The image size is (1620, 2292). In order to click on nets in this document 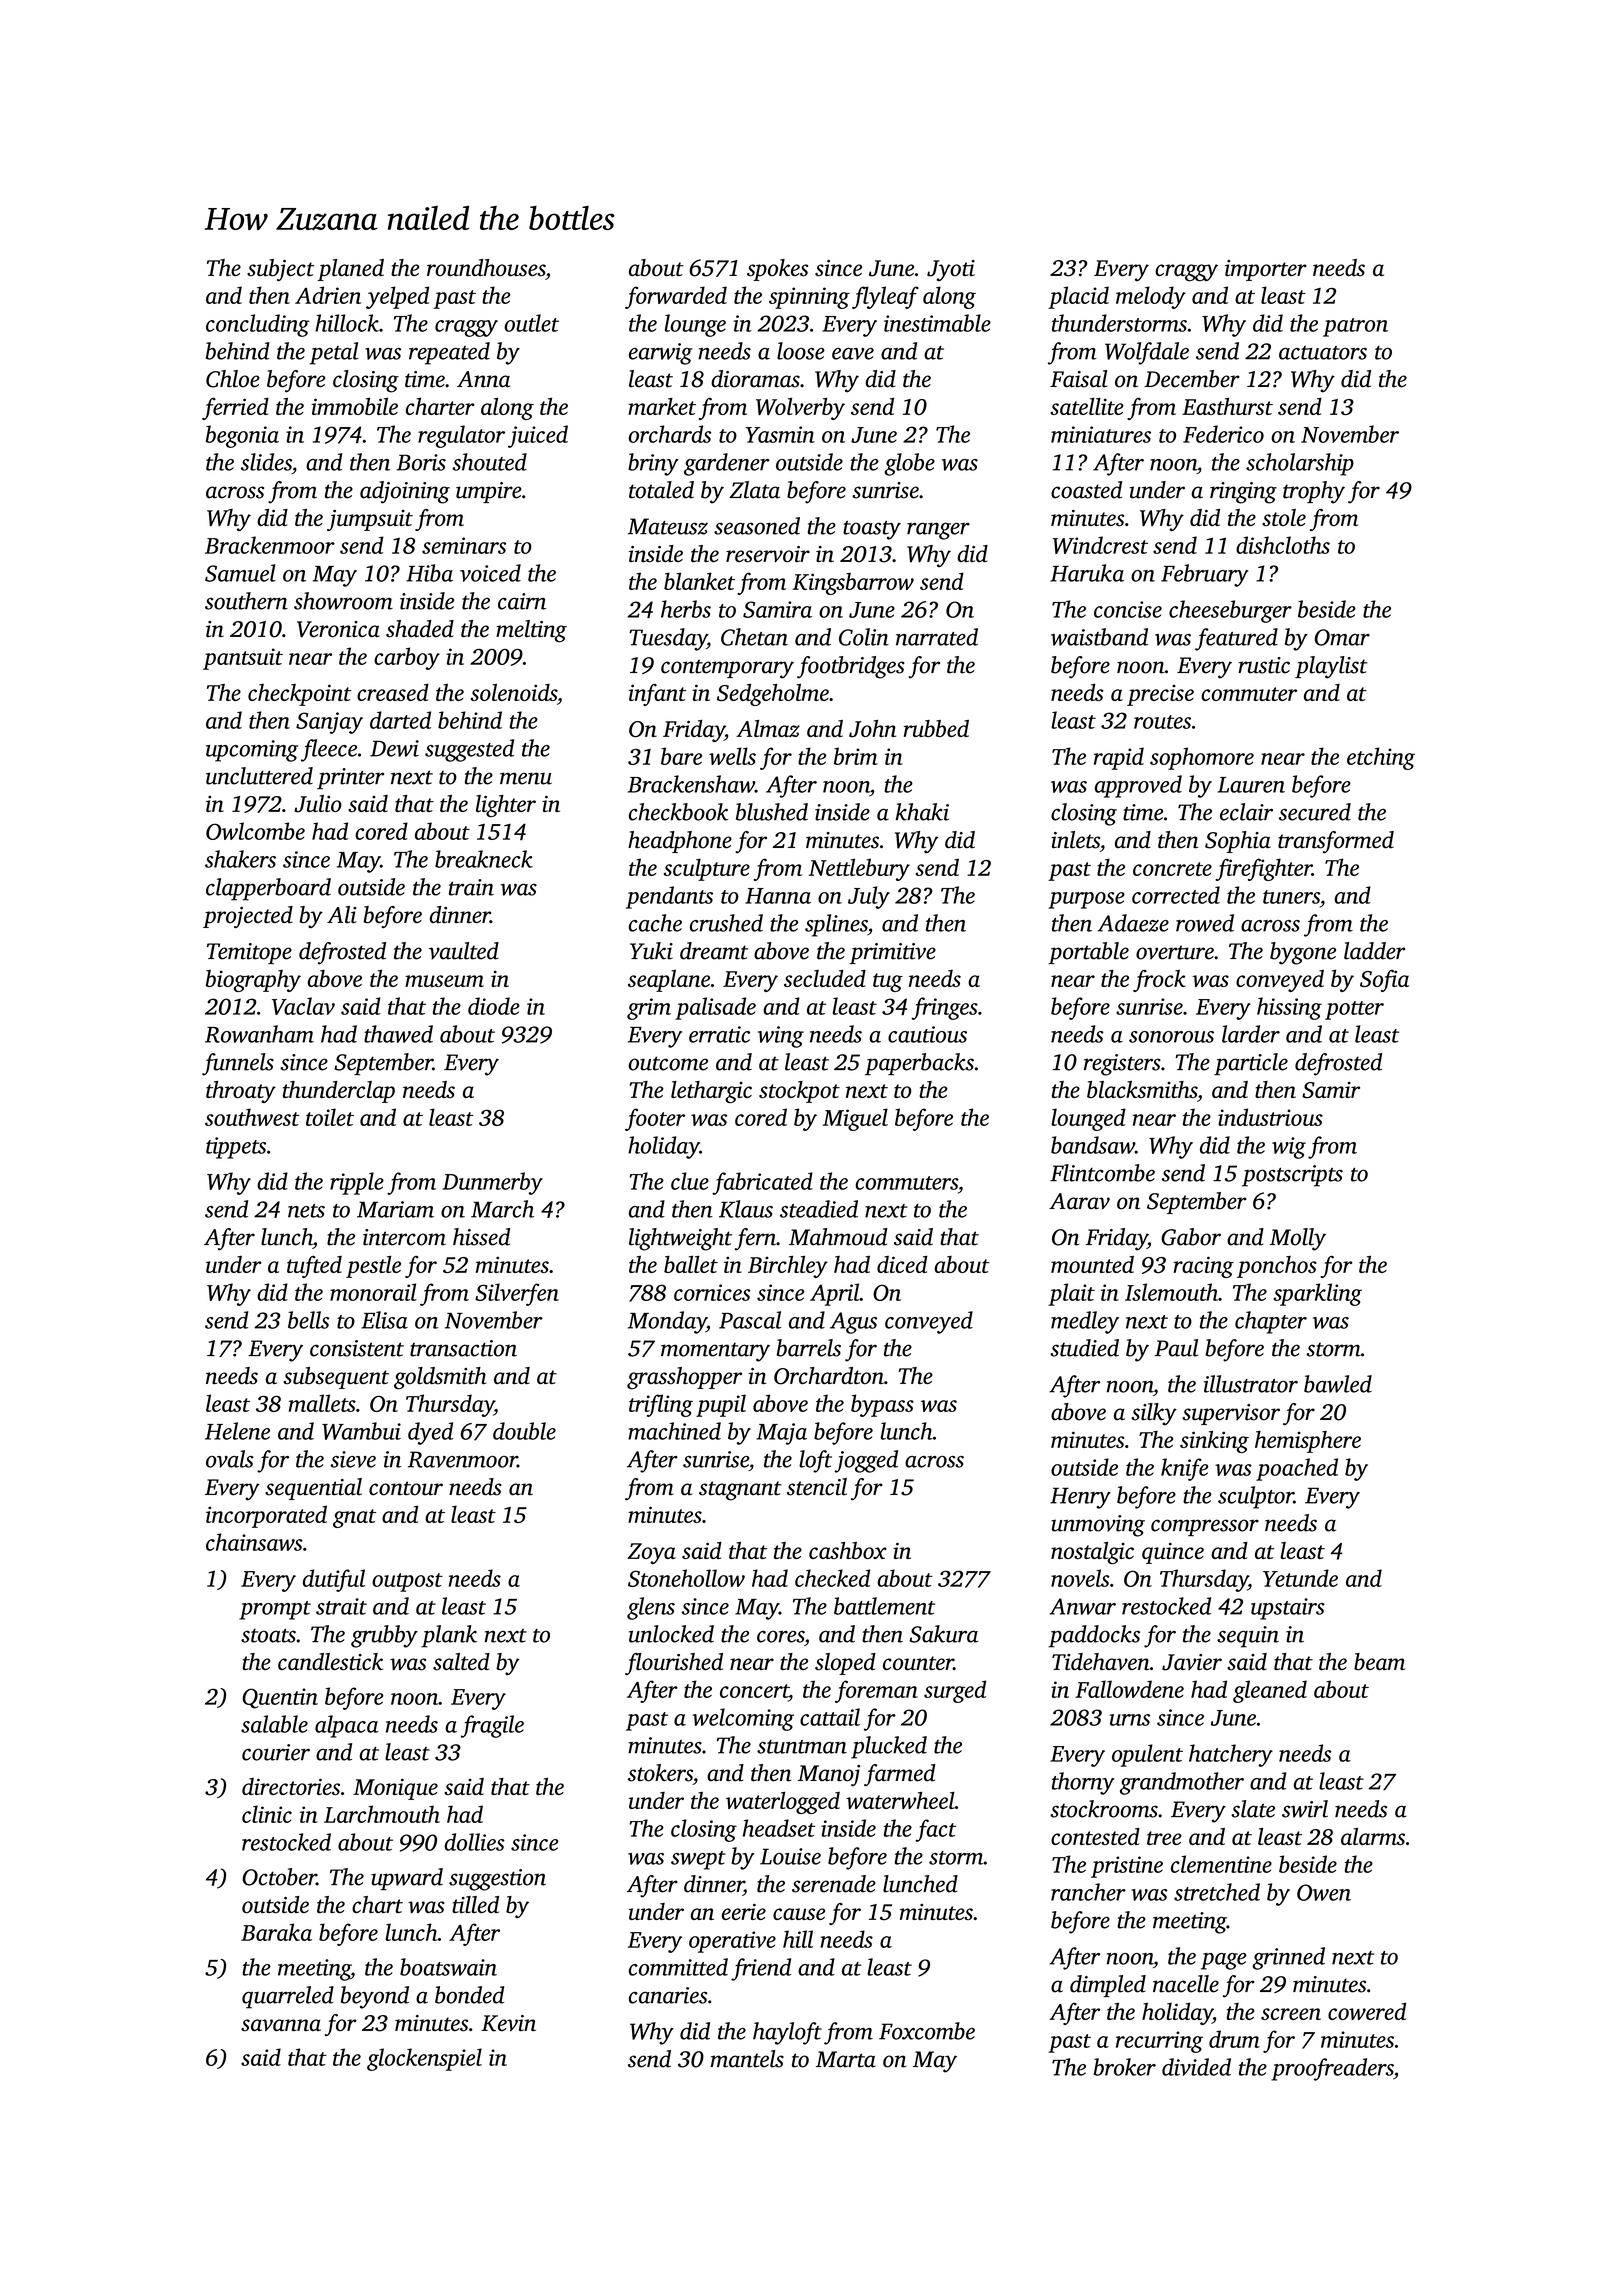, I will do `click(306, 1211)`.
